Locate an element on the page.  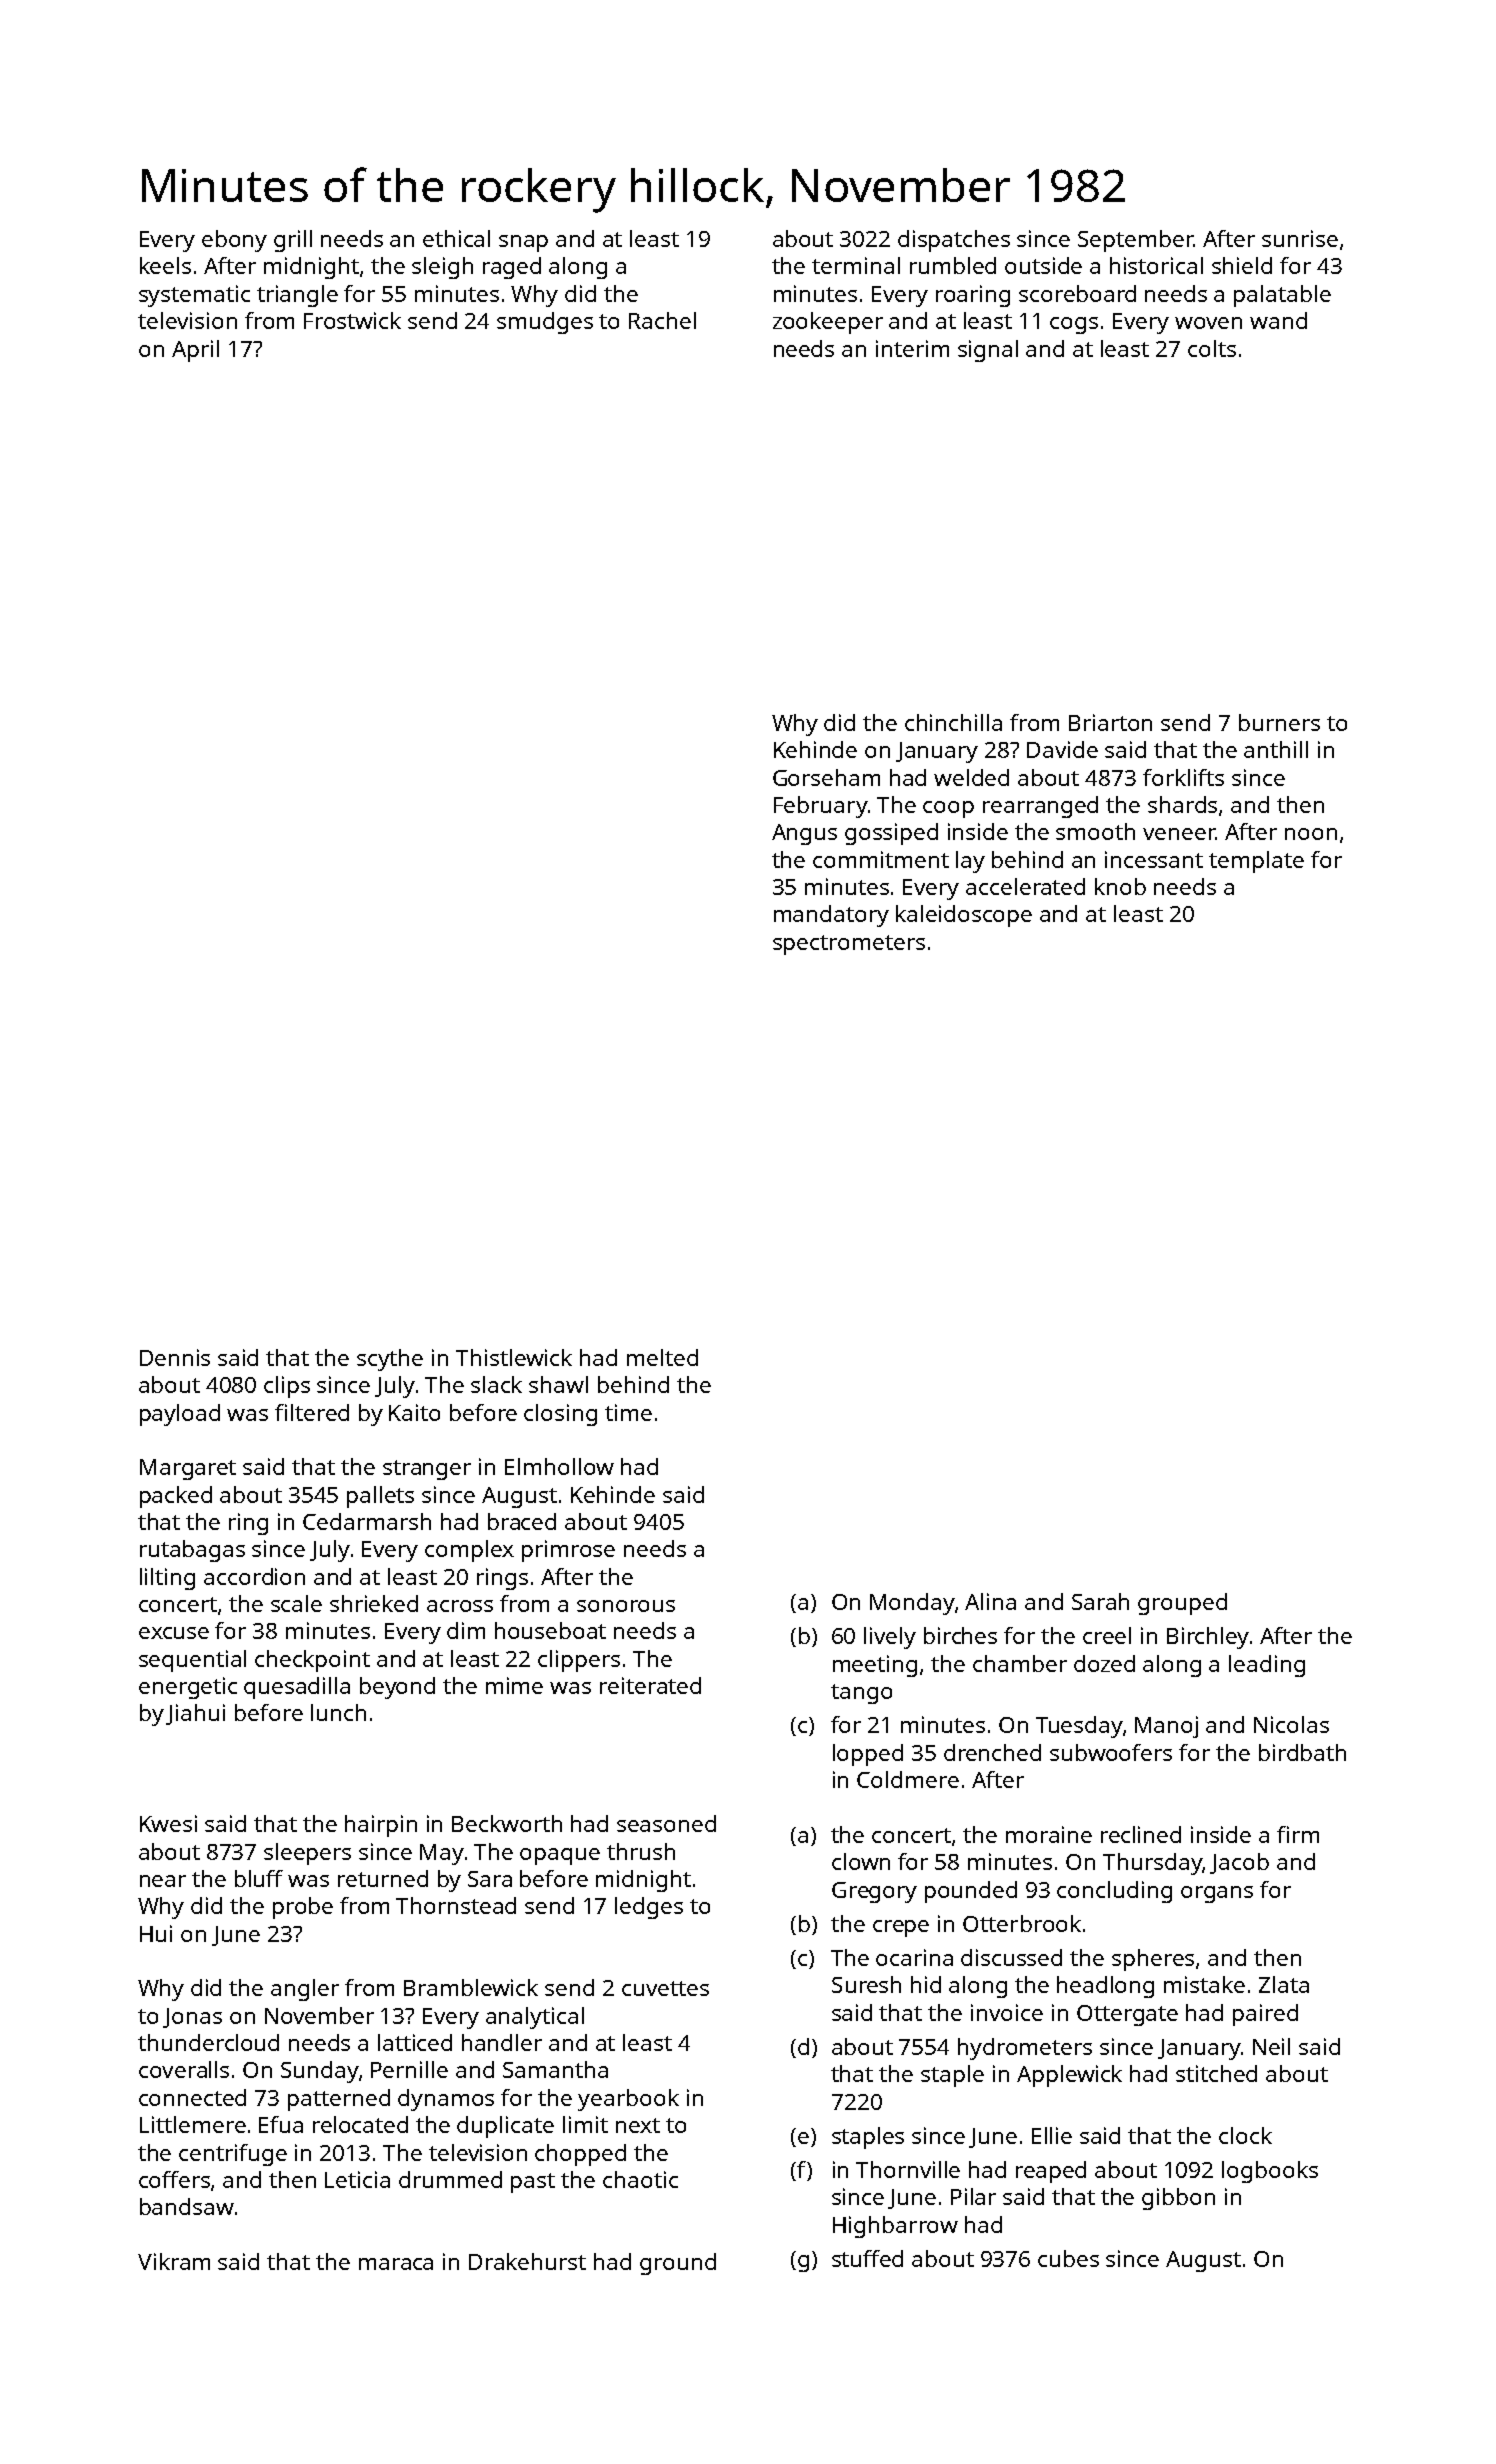
melted is located at coordinates (662, 1357).
